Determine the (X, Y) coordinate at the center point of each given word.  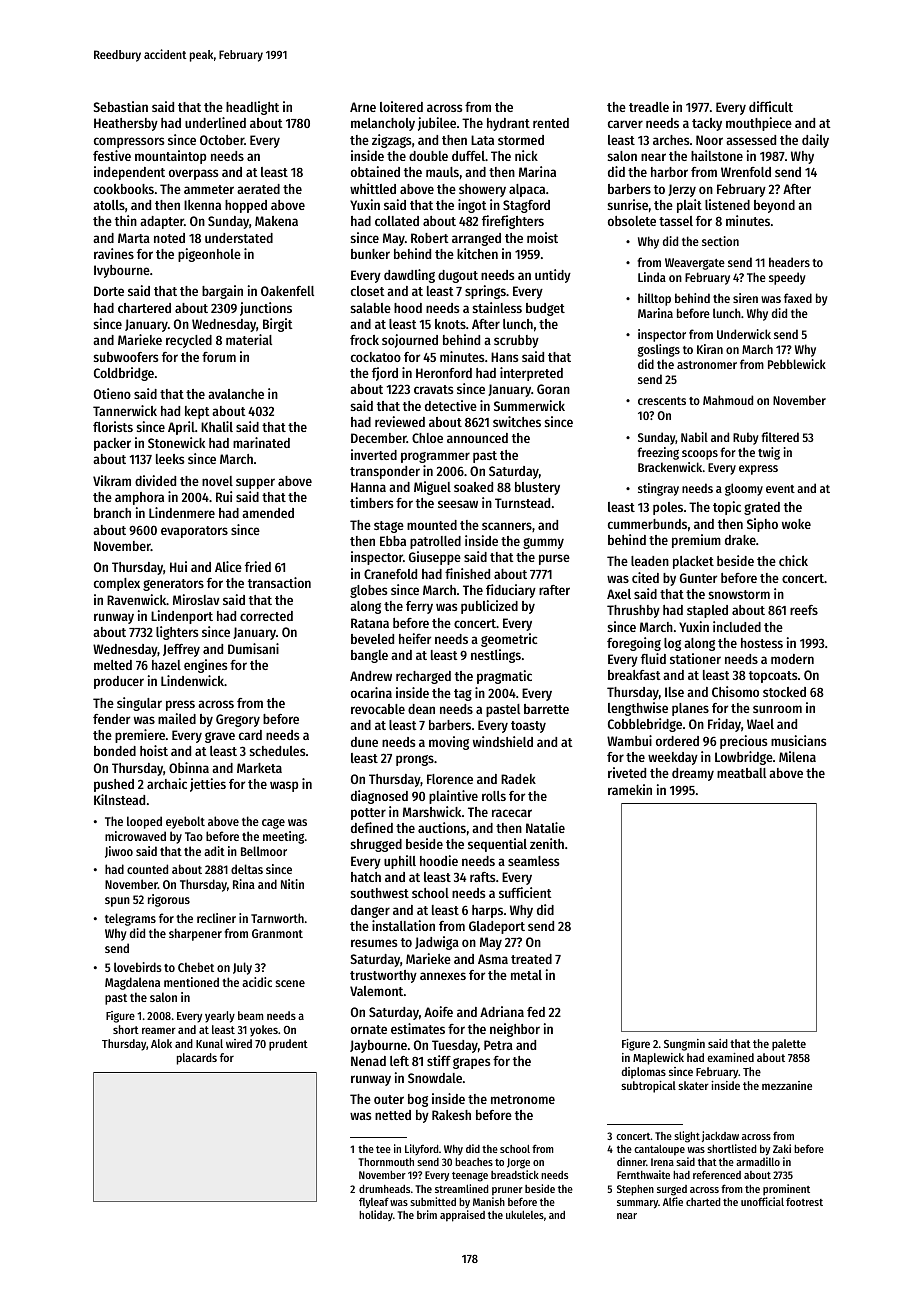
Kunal (209, 1043)
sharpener (195, 934)
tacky (707, 124)
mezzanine (787, 1085)
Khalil (217, 426)
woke (796, 524)
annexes (443, 976)
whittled (373, 188)
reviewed (400, 421)
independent (129, 173)
